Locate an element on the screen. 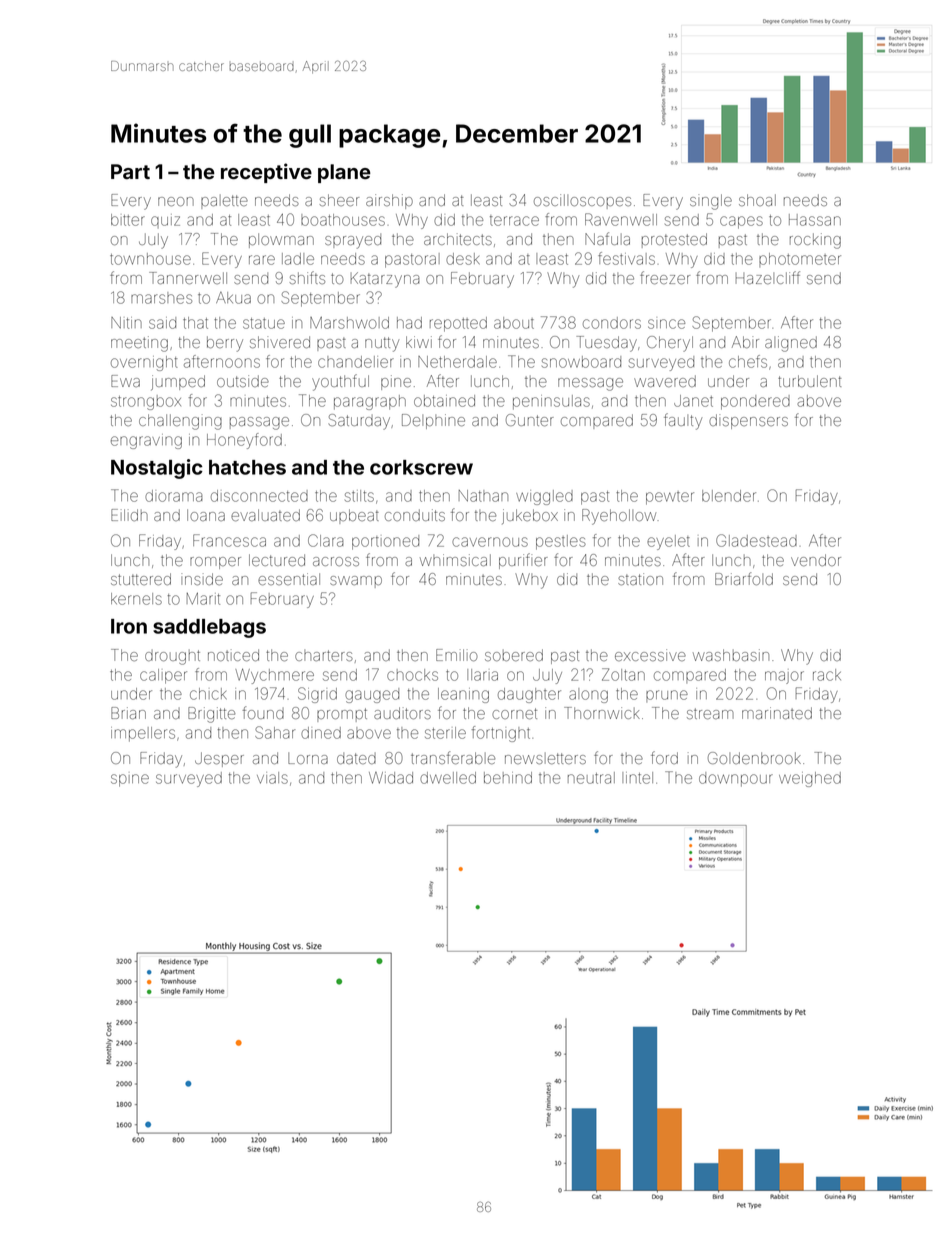  Jesper is located at coordinates (219, 759).
